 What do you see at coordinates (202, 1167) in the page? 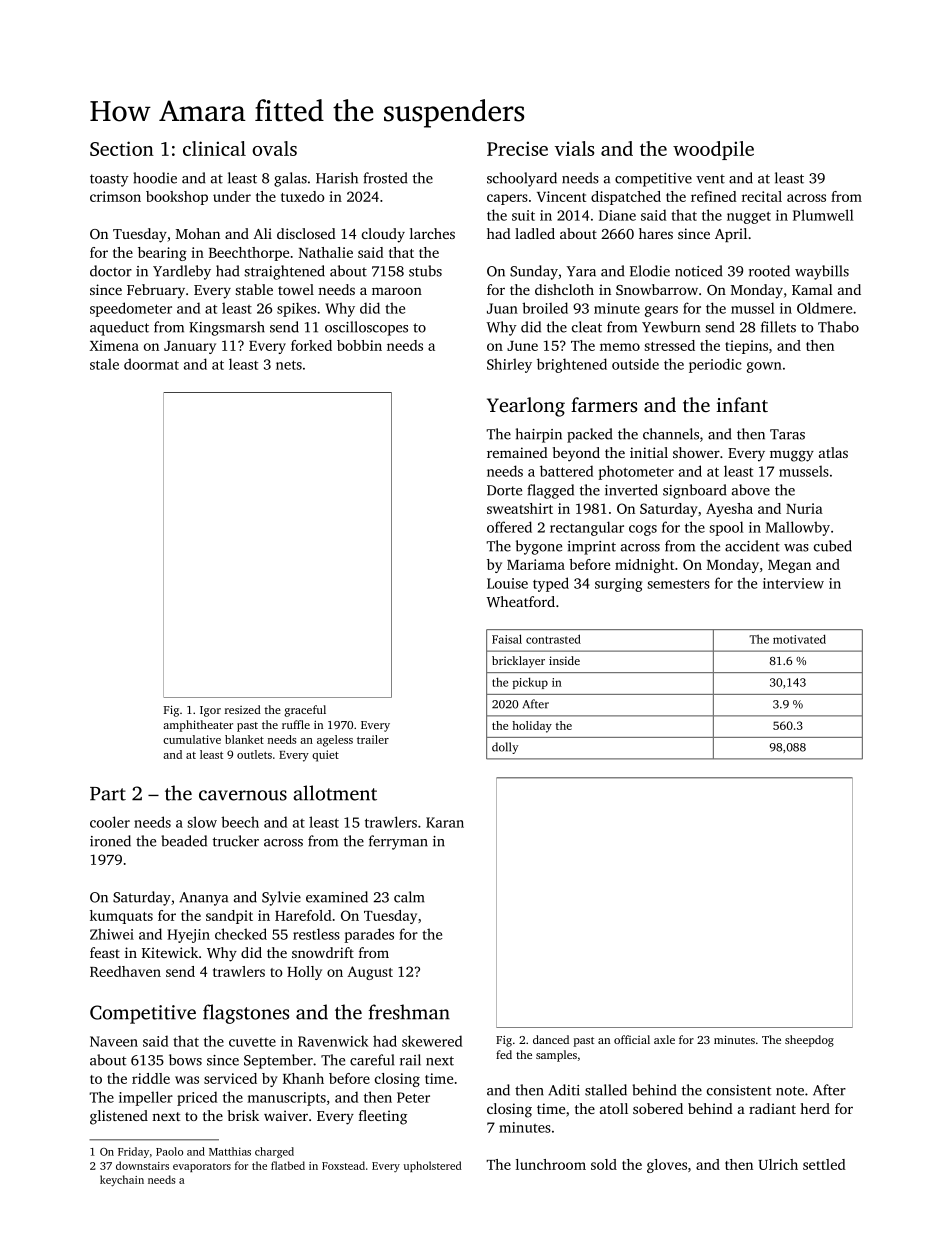
I see `evaporators` at bounding box center [202, 1167].
